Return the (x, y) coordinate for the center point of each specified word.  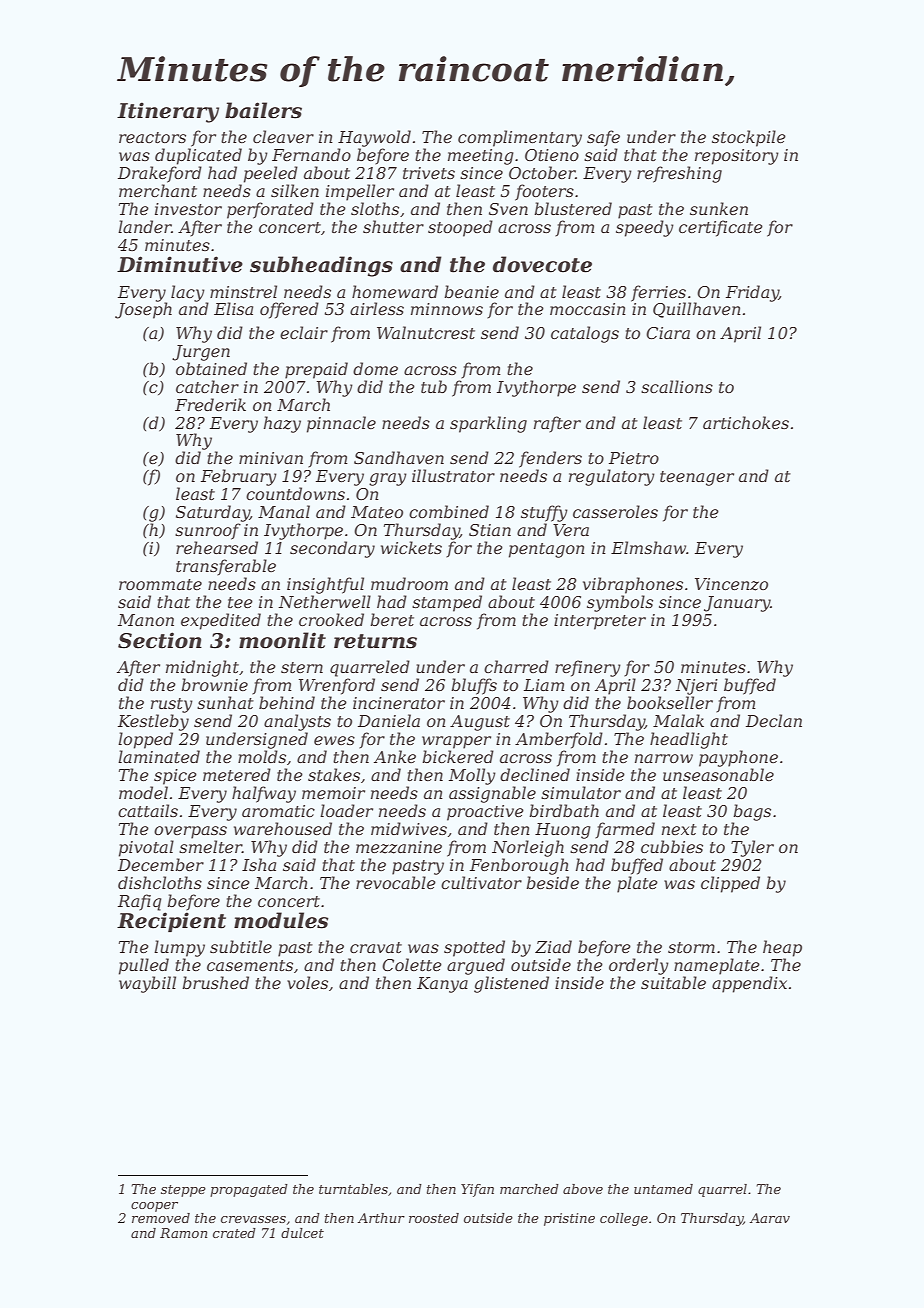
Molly (472, 776)
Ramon (183, 1233)
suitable (673, 982)
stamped (447, 603)
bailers (263, 110)
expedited (221, 621)
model (143, 792)
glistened (511, 984)
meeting (481, 157)
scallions (677, 386)
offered (289, 310)
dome (375, 368)
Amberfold (559, 740)
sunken (719, 208)
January (737, 604)
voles (307, 982)
